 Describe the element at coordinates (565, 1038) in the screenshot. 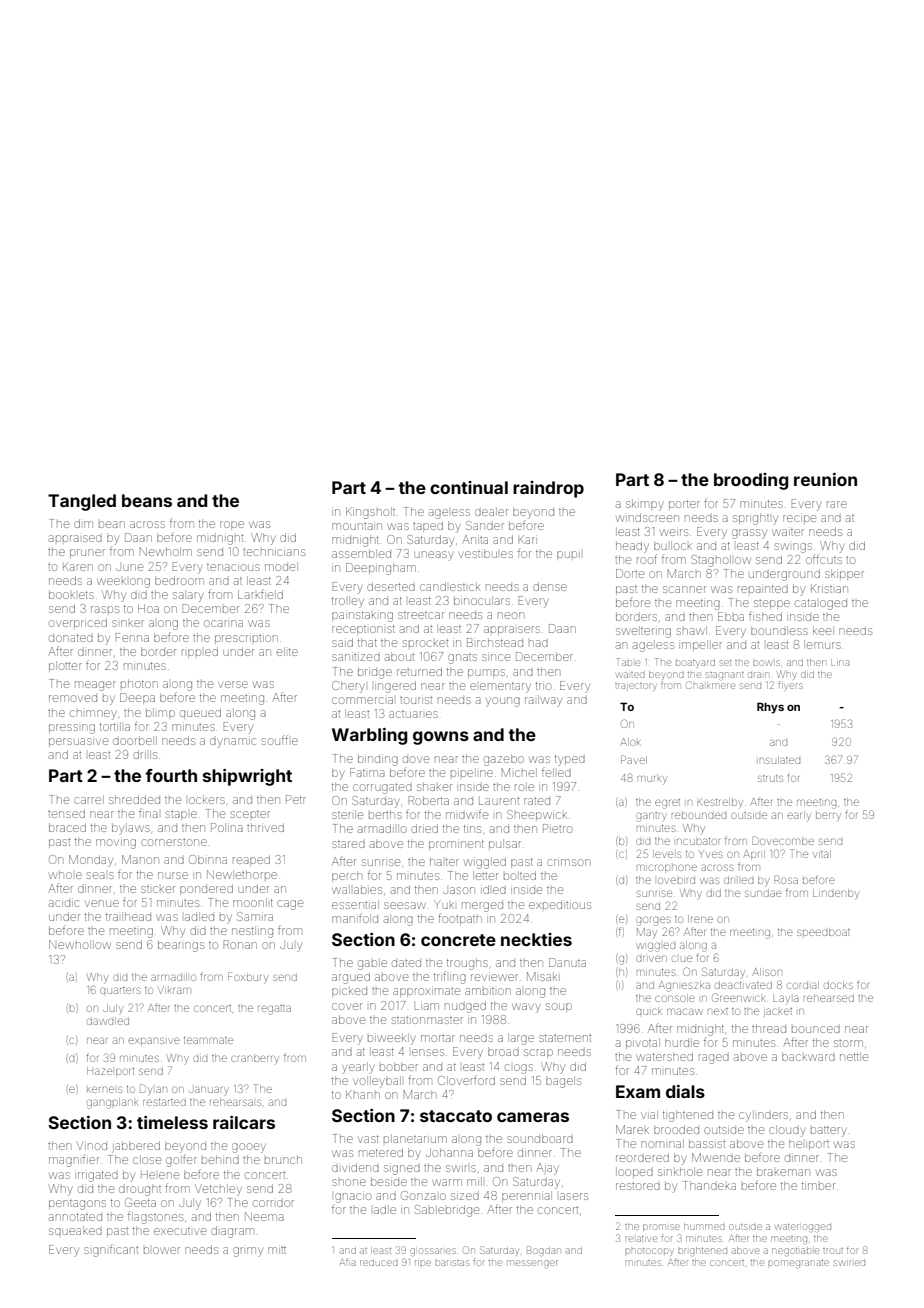

I see `statement` at that location.
